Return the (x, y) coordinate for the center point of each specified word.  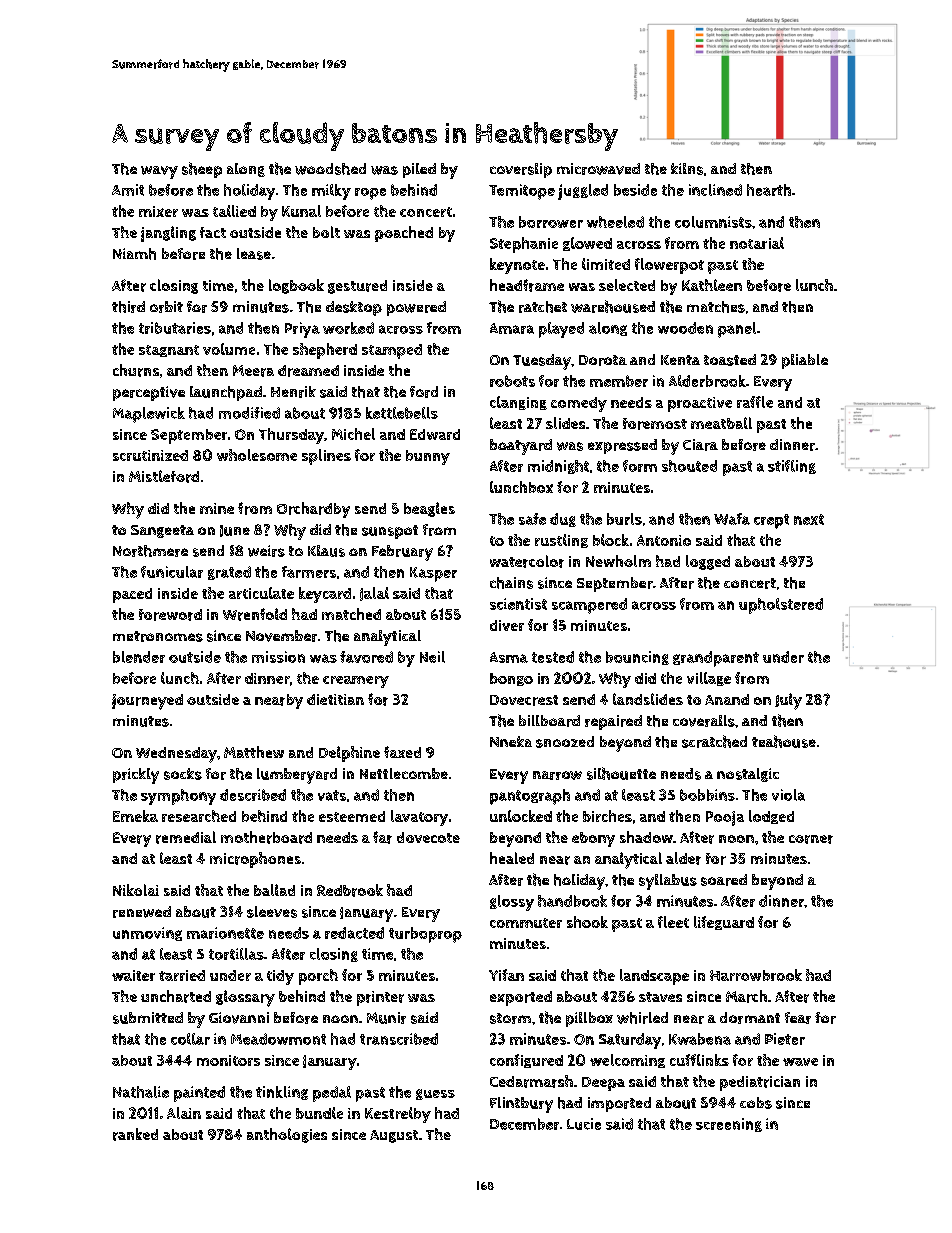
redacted (354, 933)
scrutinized (150, 455)
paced (132, 595)
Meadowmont (278, 1039)
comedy (579, 404)
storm (510, 1018)
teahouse (784, 741)
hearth (769, 190)
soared (724, 880)
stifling (792, 467)
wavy (159, 172)
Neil (432, 657)
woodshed (330, 169)
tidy (280, 977)
